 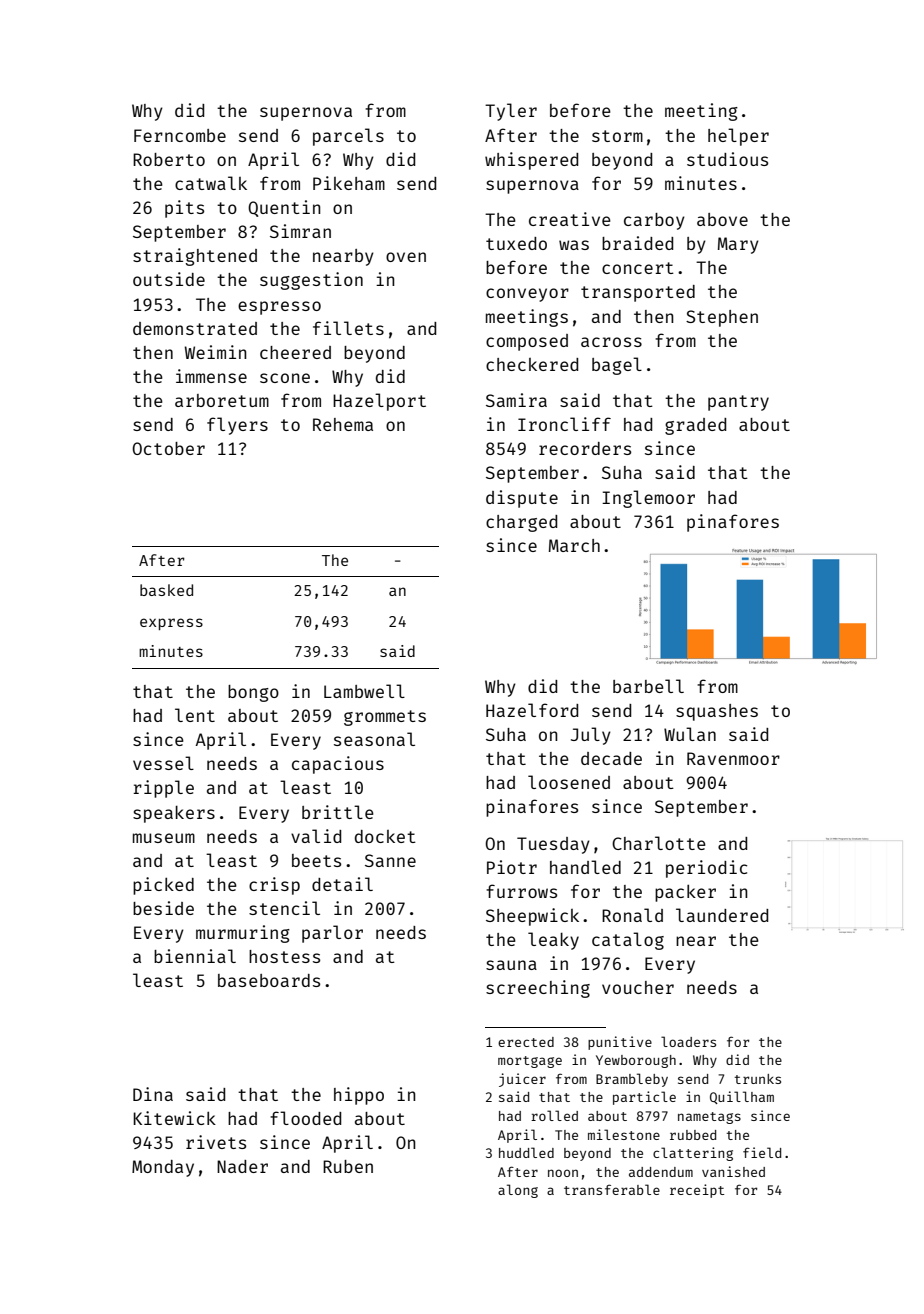 What do you see at coordinates (153, 1094) in the image?
I see `Dina` at bounding box center [153, 1094].
